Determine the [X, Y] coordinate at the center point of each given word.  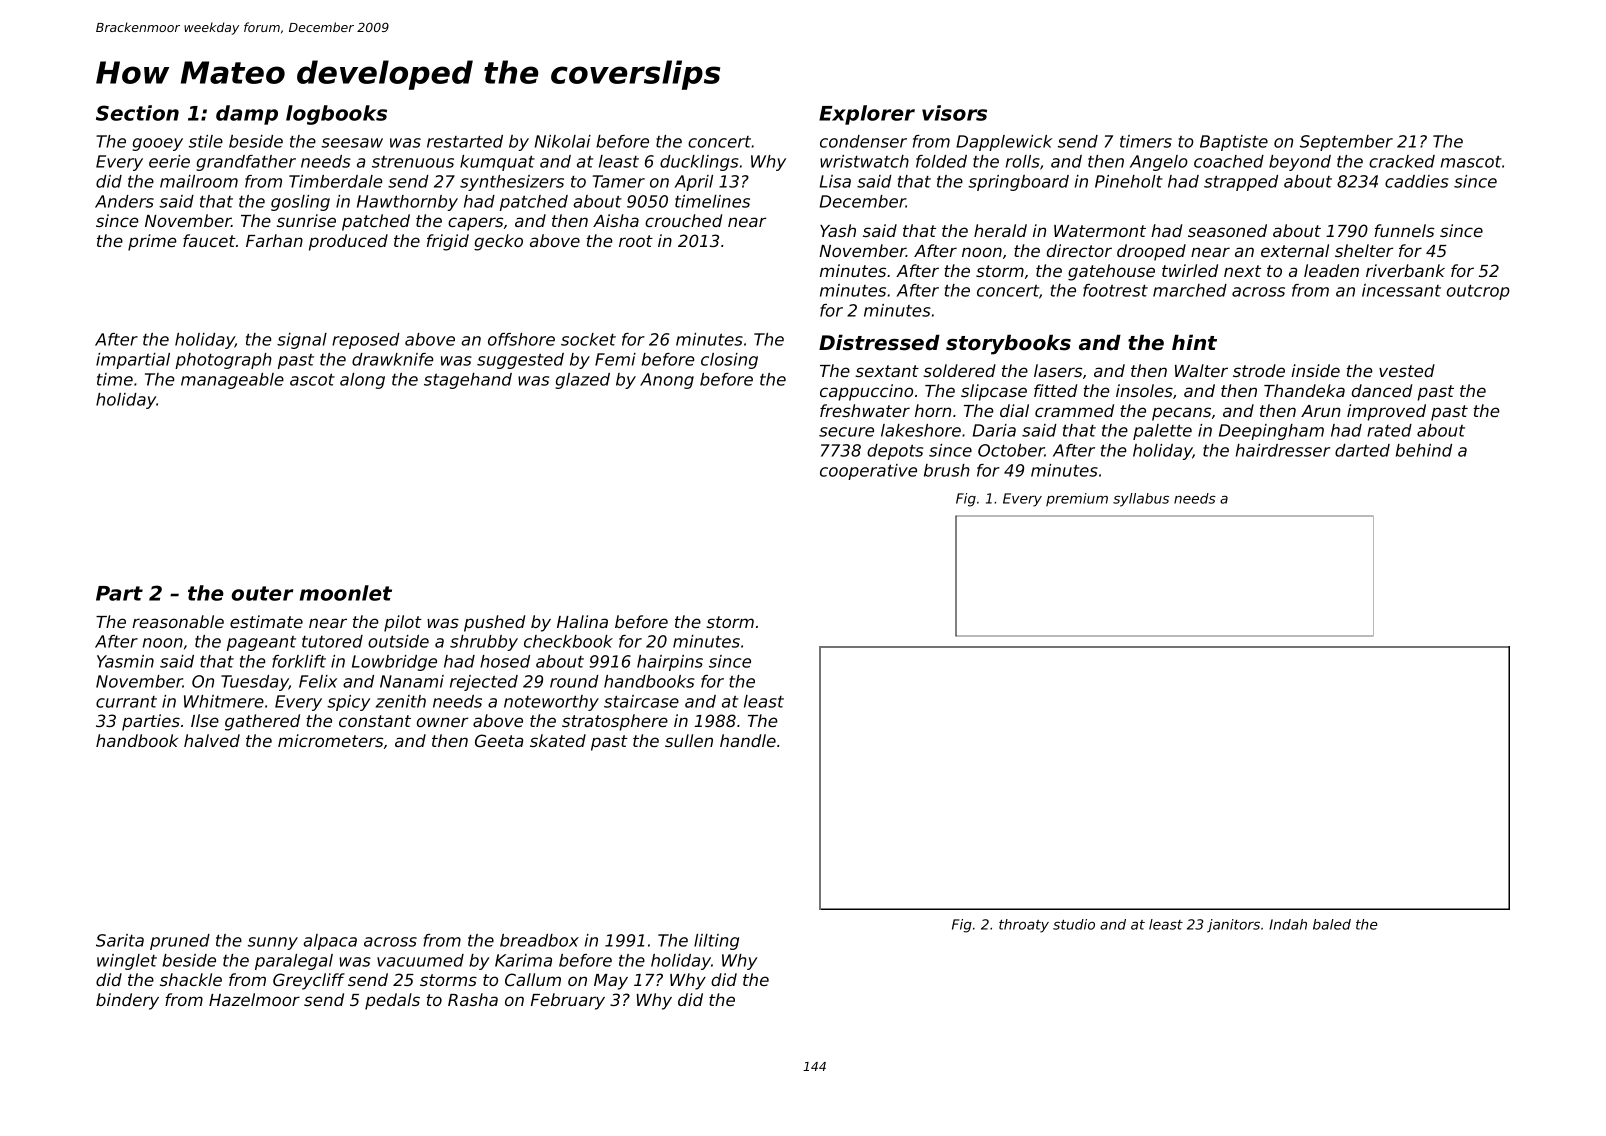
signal [302, 341]
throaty [1024, 926]
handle [748, 740]
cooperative [868, 472]
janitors [1233, 926]
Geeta [499, 740]
